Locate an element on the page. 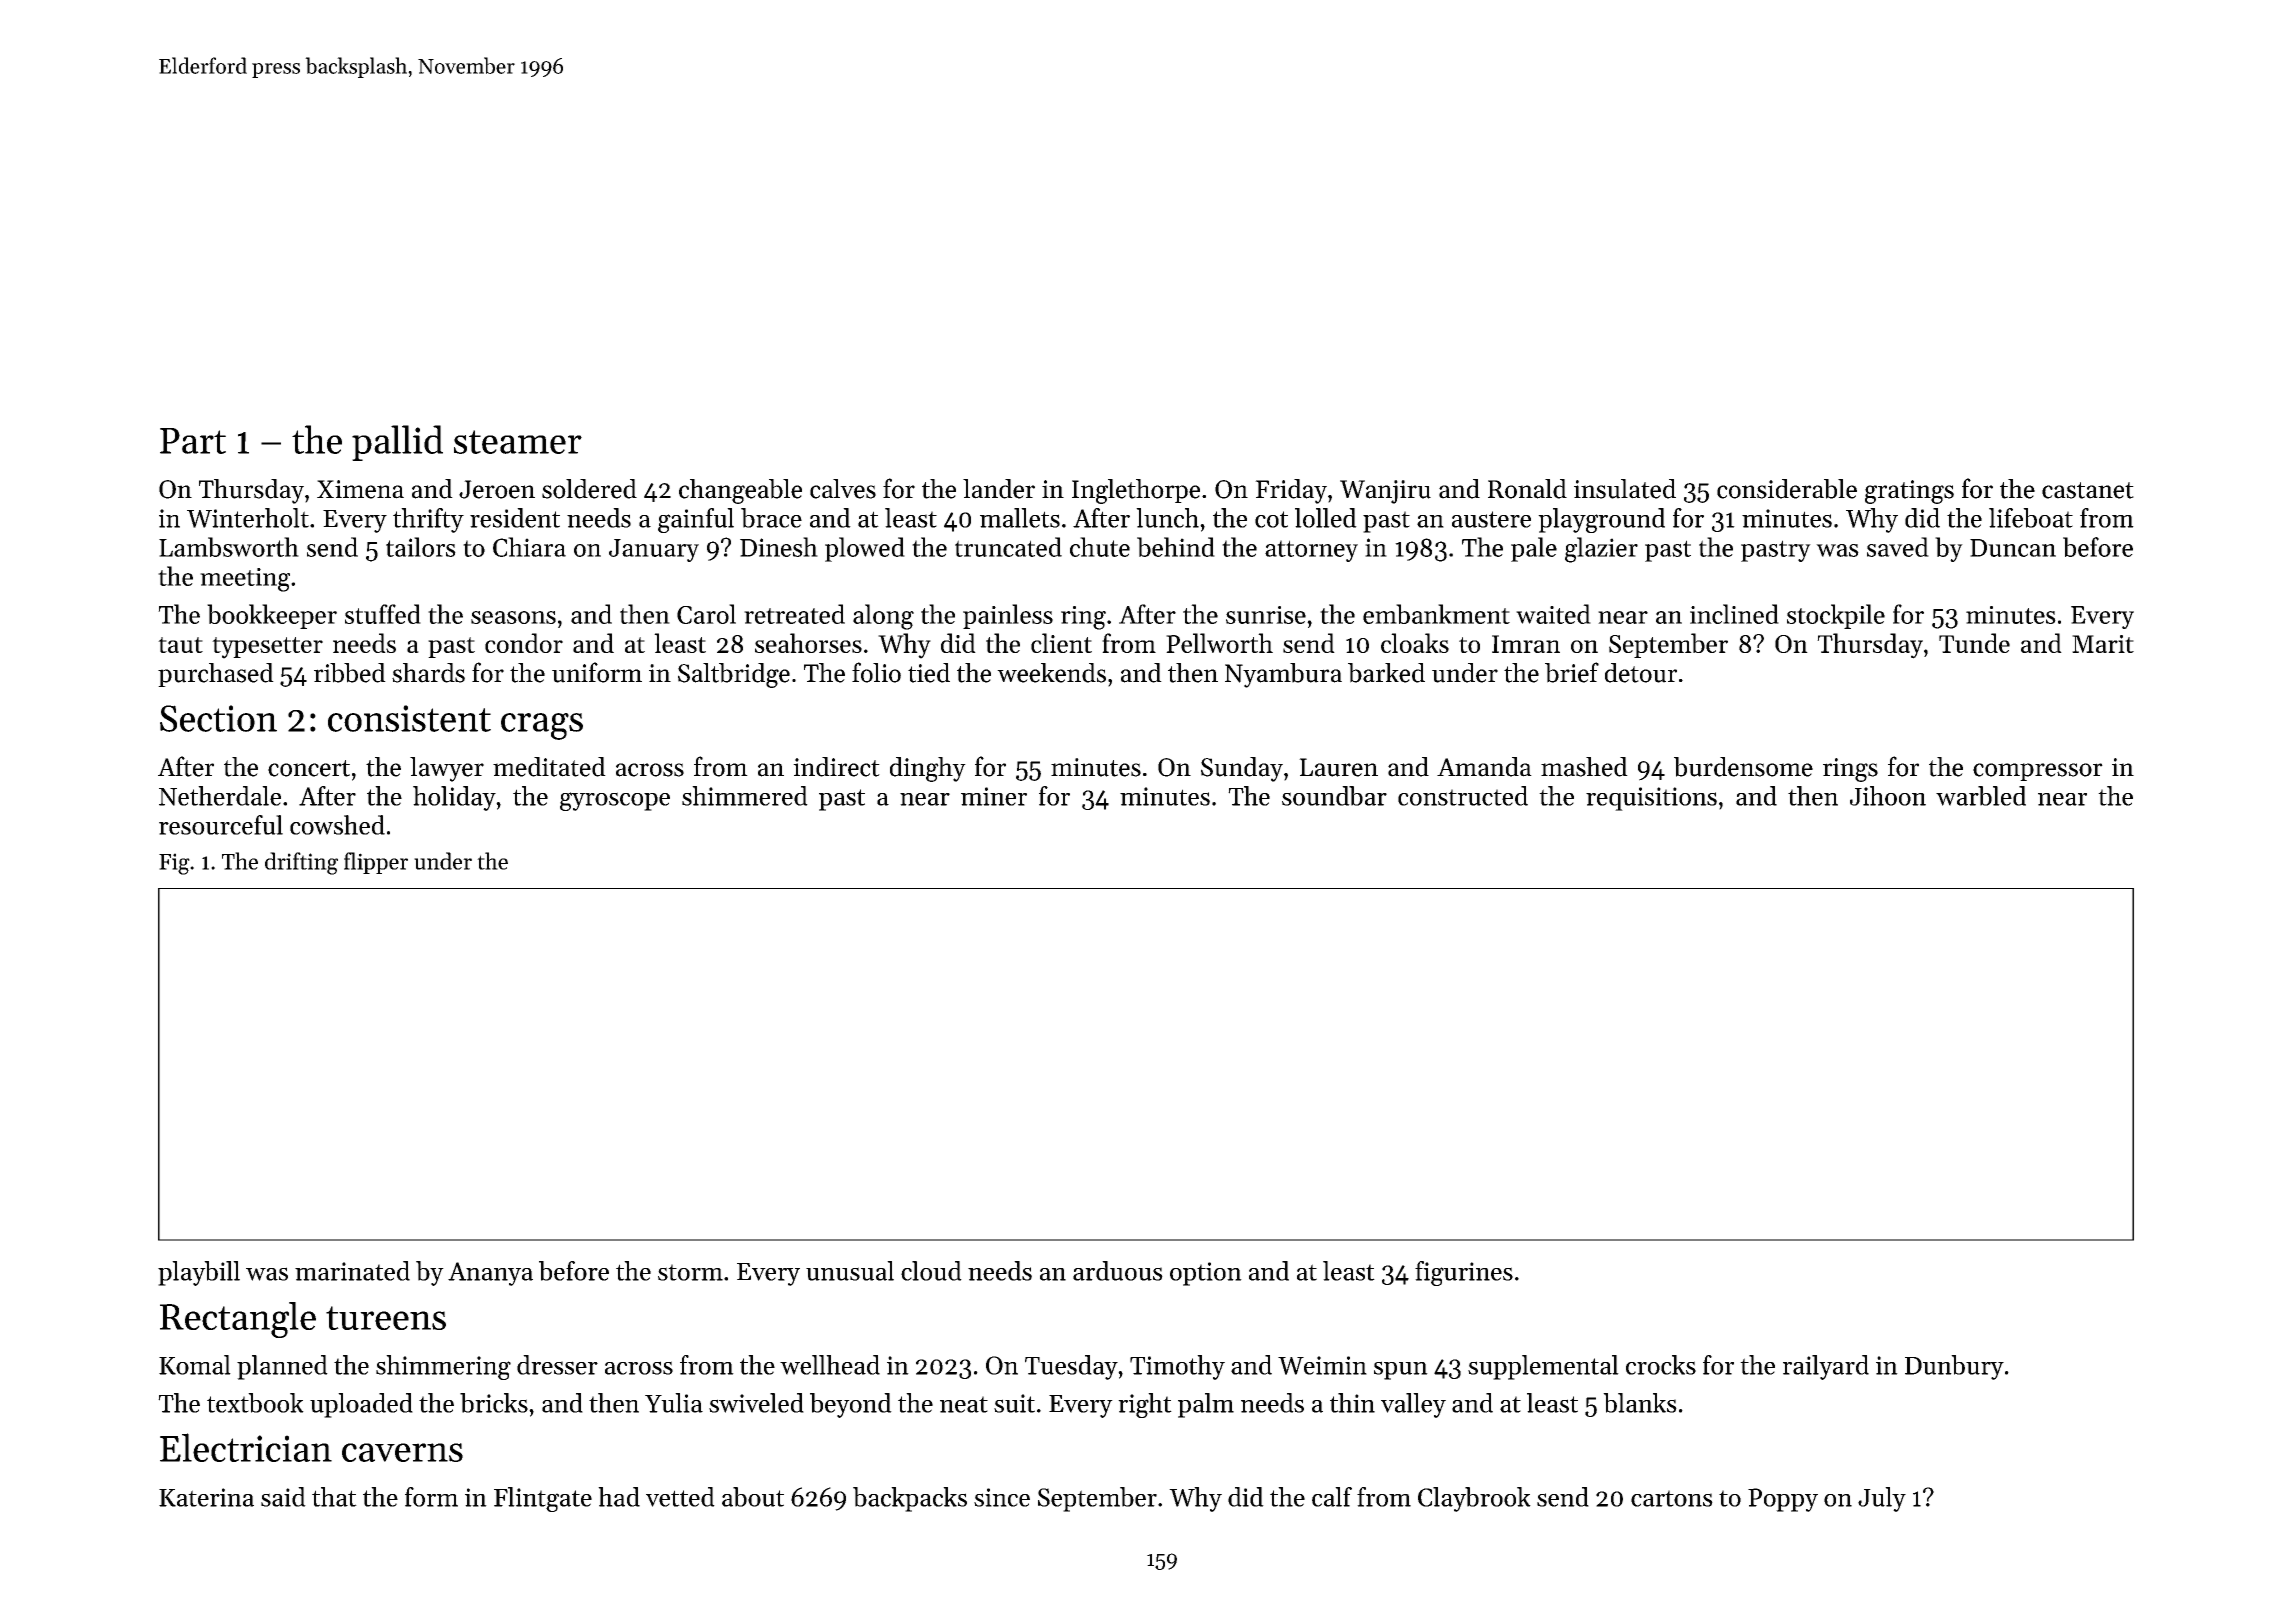 Image resolution: width=2292 pixels, height=1620 pixels. playbill is located at coordinates (199, 1273).
